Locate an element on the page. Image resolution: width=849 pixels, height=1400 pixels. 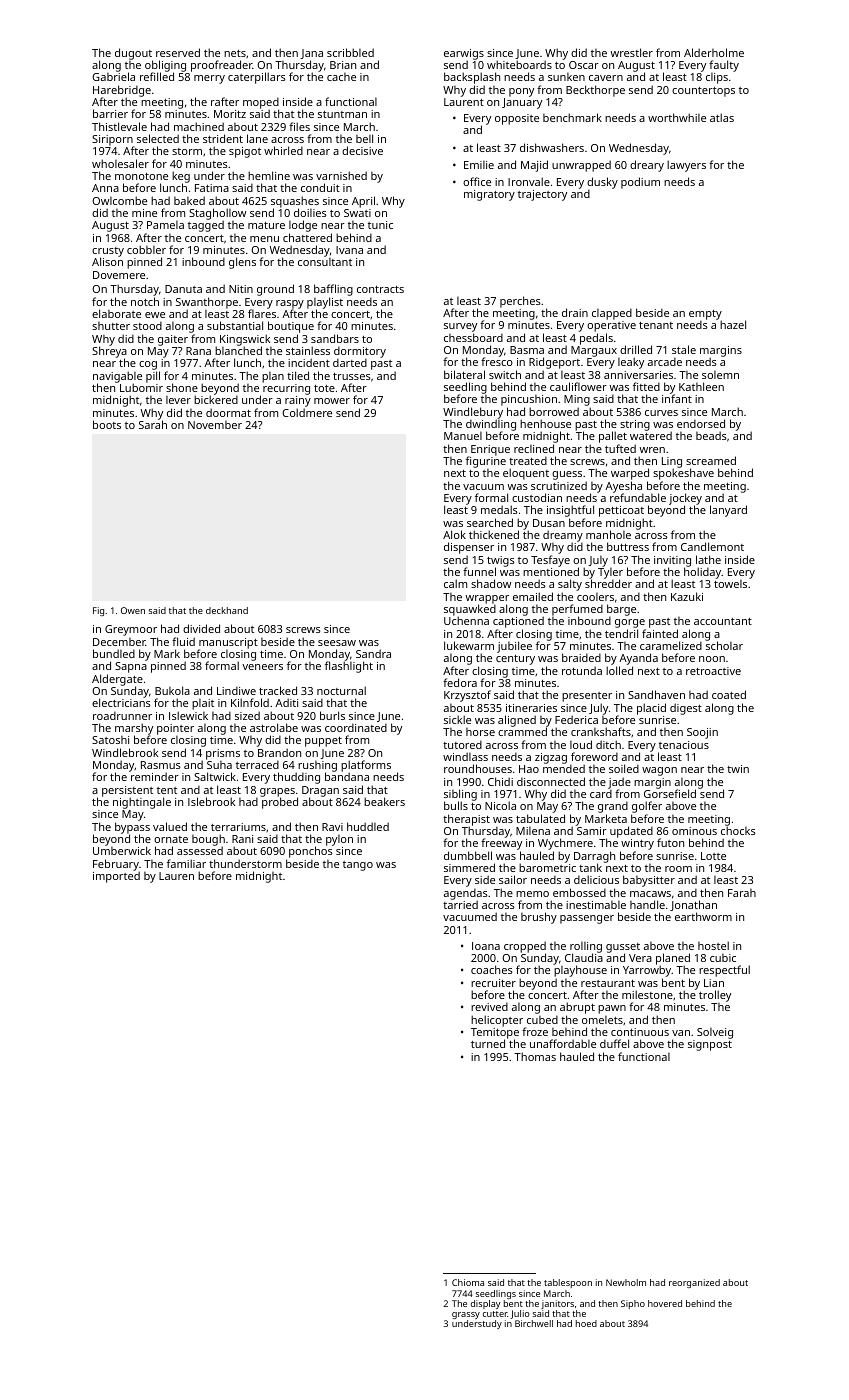
grassy is located at coordinates (466, 1315).
